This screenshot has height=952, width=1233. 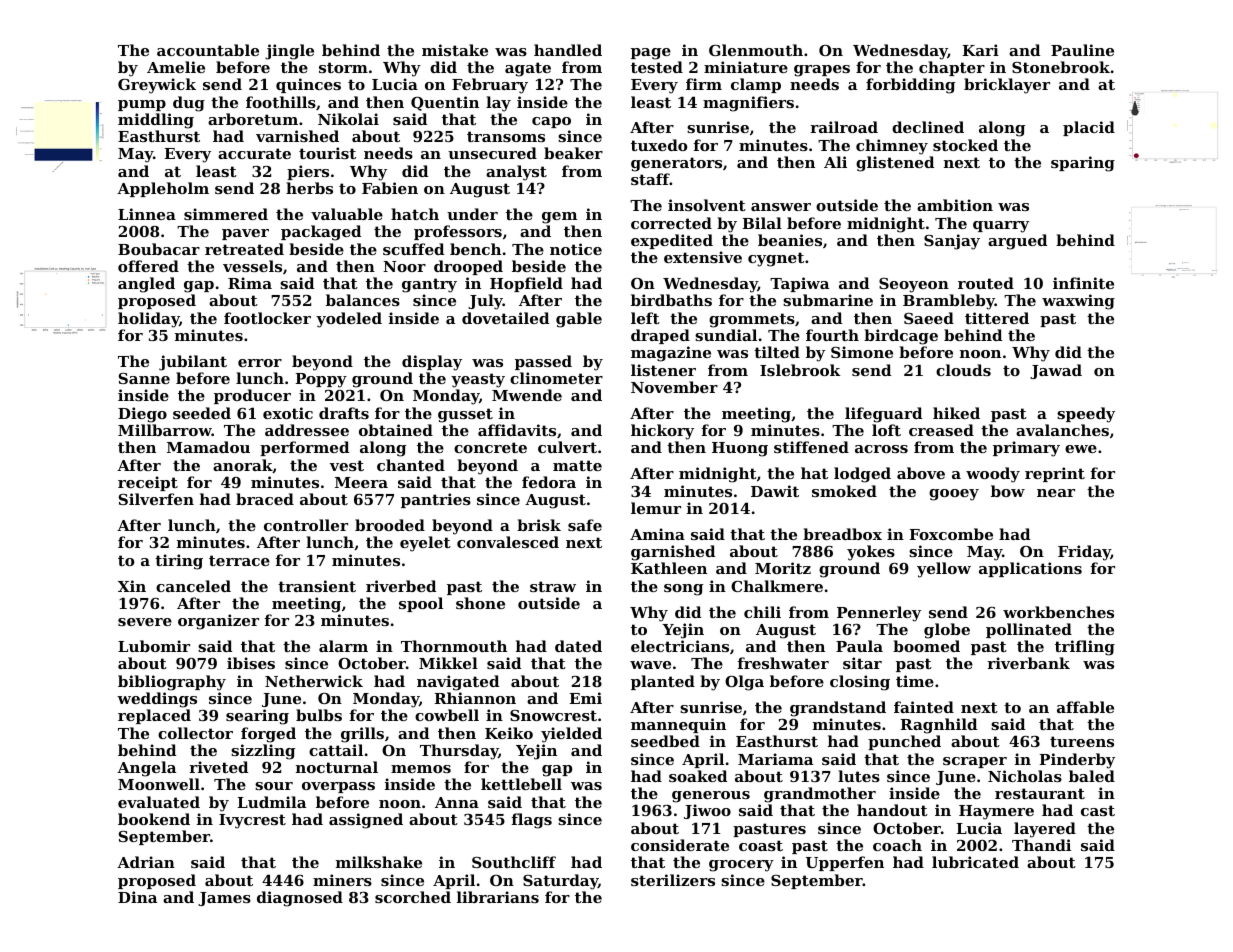 I want to click on Adrian, so click(x=146, y=862).
